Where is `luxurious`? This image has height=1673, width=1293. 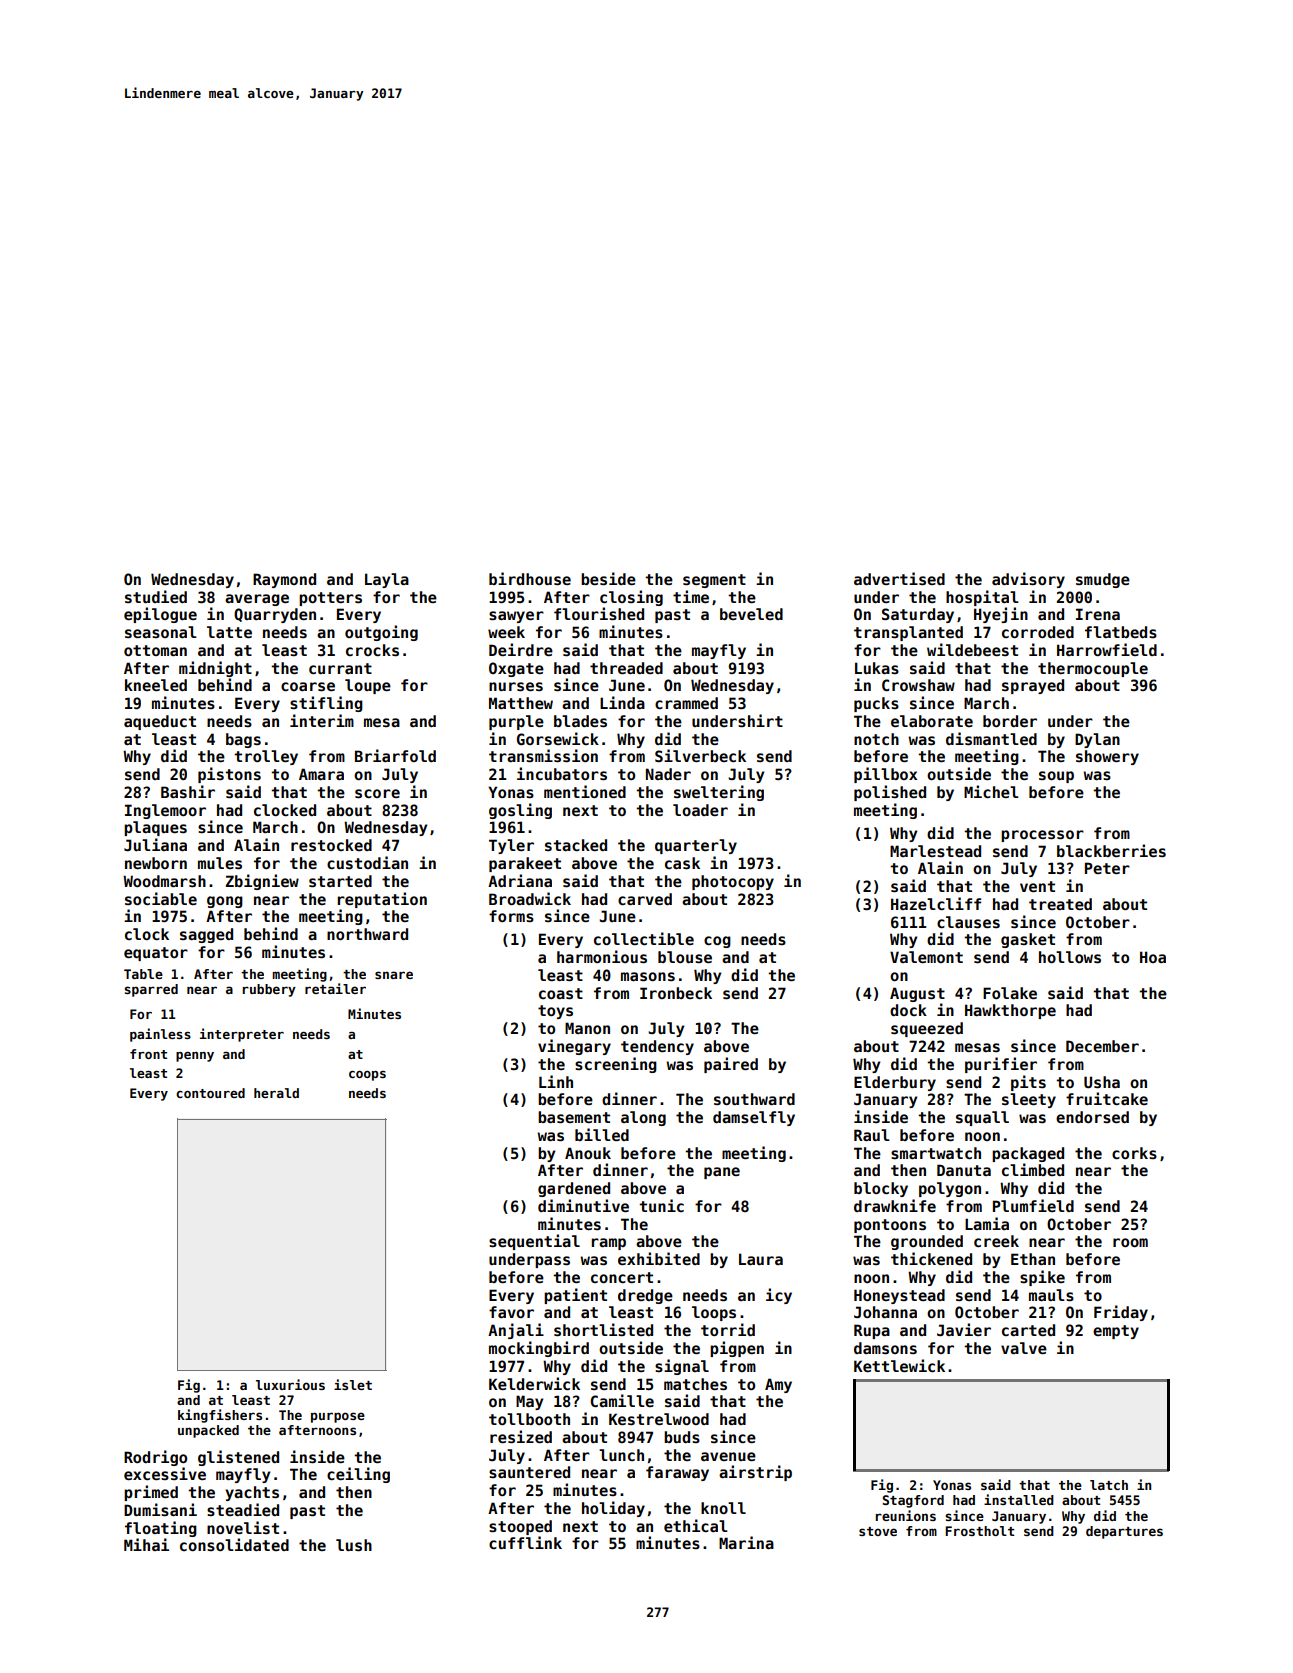 luxurious is located at coordinates (290, 1384).
